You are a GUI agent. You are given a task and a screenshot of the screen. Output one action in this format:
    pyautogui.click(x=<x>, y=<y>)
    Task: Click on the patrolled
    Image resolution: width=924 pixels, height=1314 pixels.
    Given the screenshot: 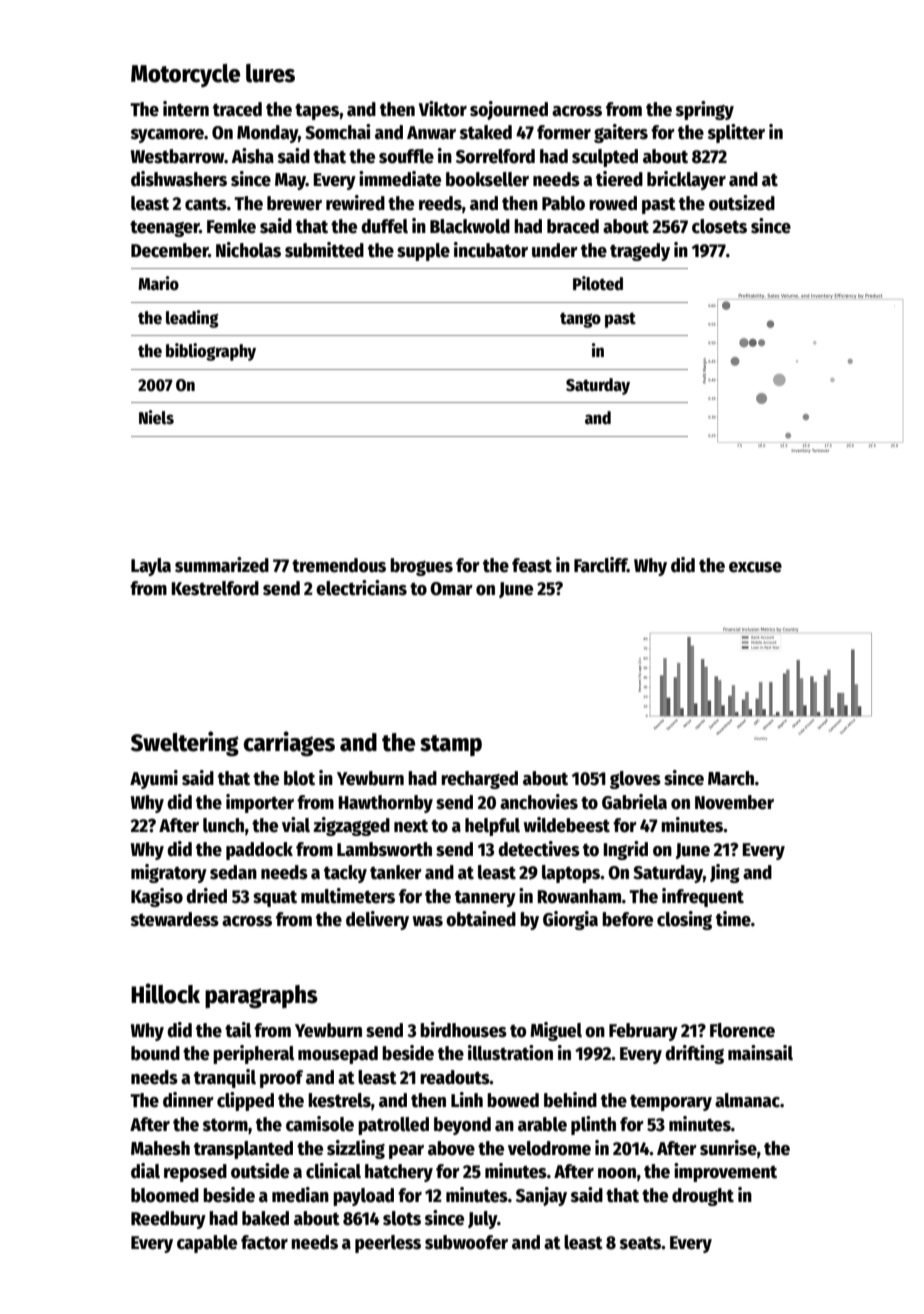 What is the action you would take?
    pyautogui.click(x=393, y=1126)
